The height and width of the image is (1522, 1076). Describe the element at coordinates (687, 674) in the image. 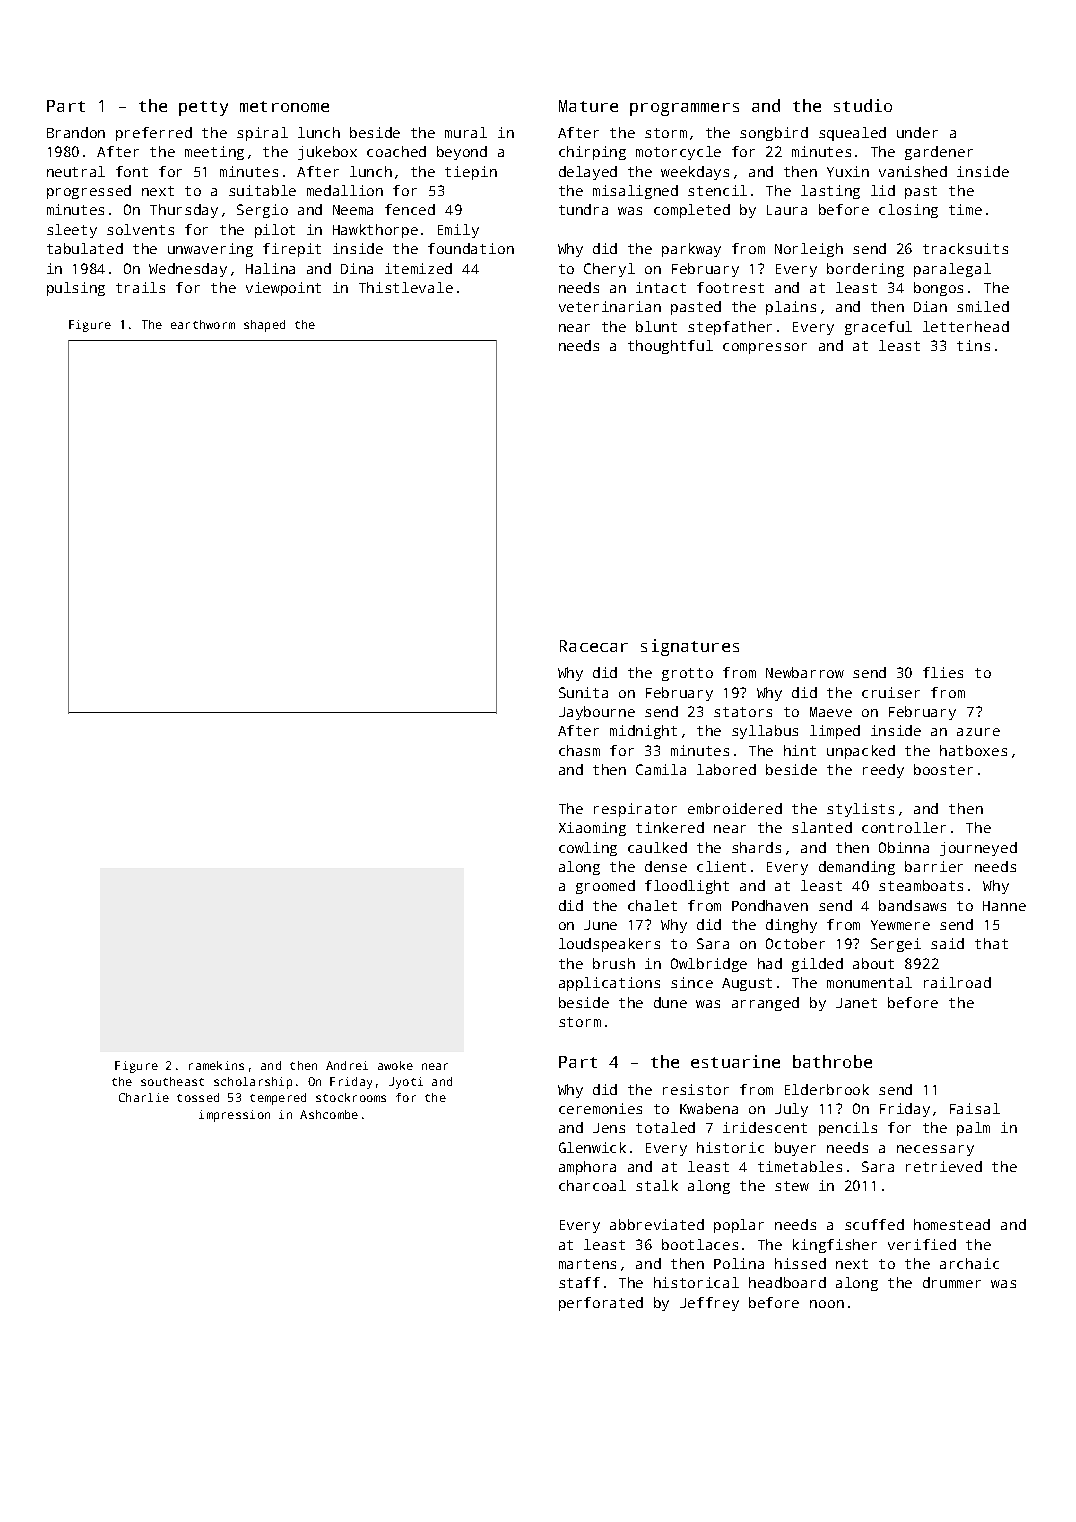

I see `grotto` at that location.
